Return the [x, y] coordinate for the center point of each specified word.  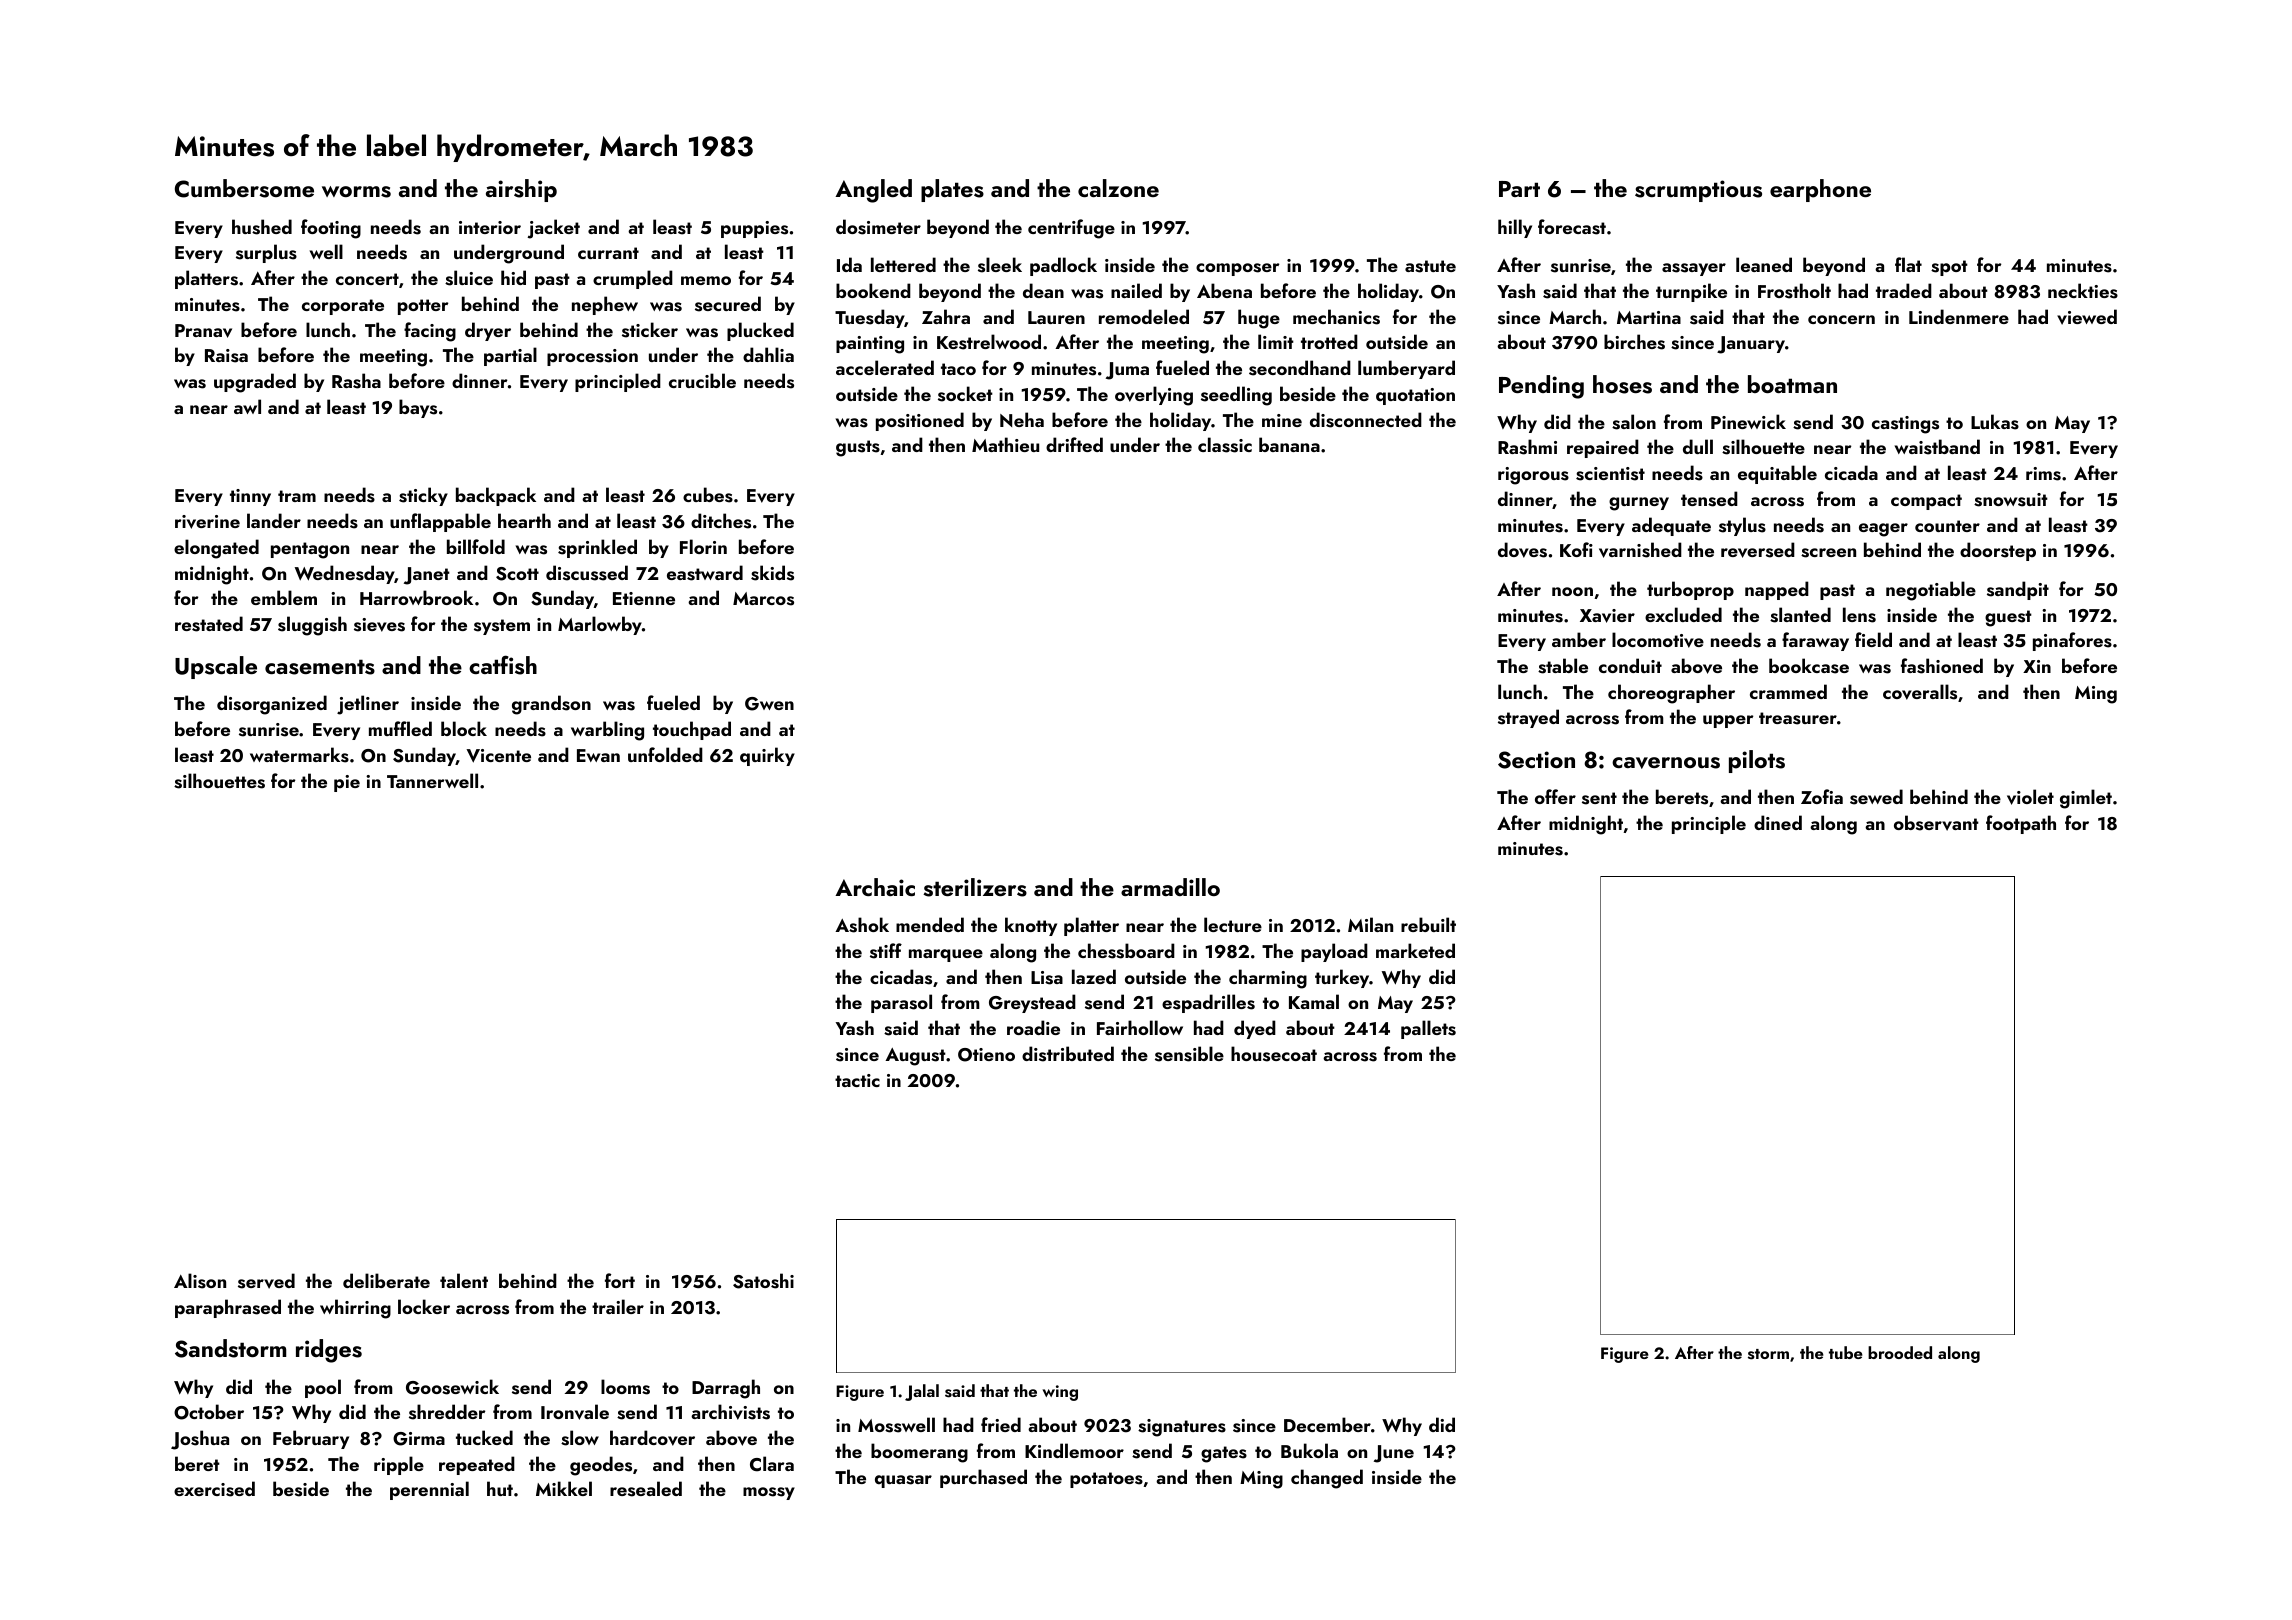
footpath [2021, 824]
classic [1225, 445]
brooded [1900, 1352]
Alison [200, 1281]
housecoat [1274, 1054]
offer [1555, 796]
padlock [1063, 266]
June [1394, 1454]
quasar [903, 1481]
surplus [266, 253]
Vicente [498, 756]
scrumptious [1698, 191]
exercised [214, 1489]
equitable [1777, 474]
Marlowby [600, 625]
